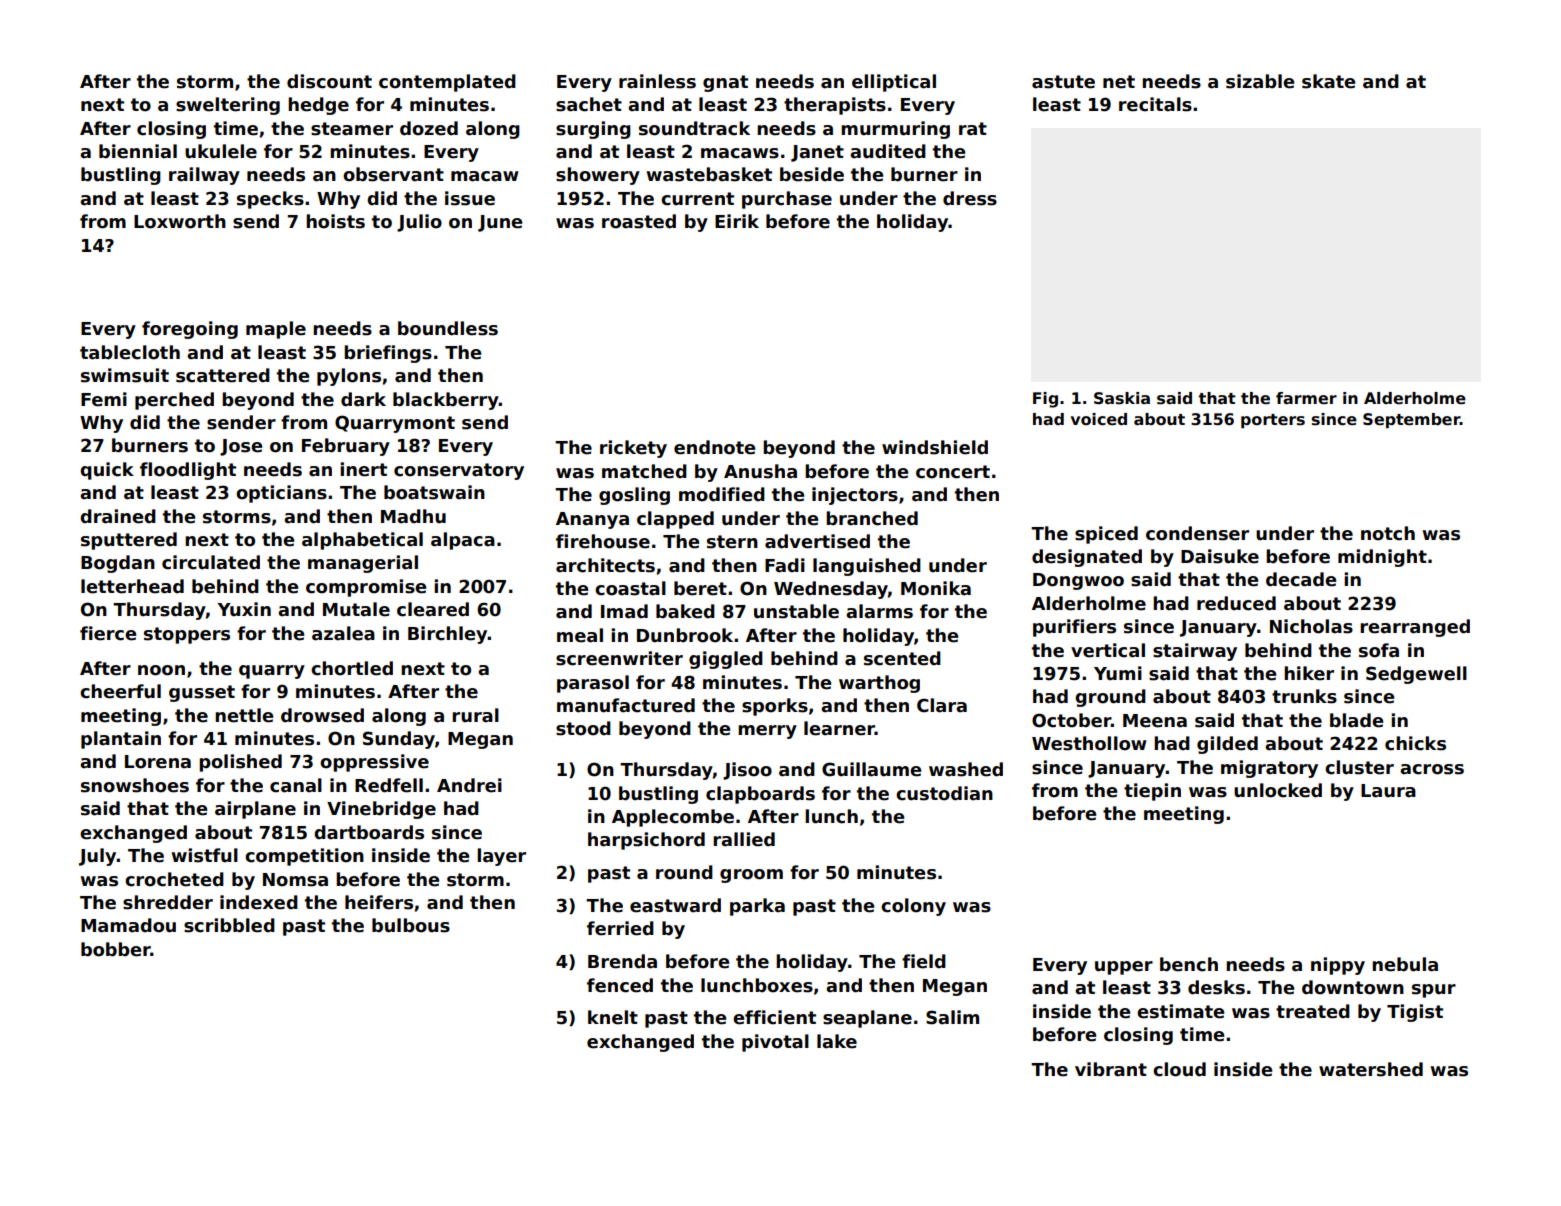 The image size is (1561, 1206). Describe the element at coordinates (1328, 81) in the screenshot. I see `skate` at that location.
